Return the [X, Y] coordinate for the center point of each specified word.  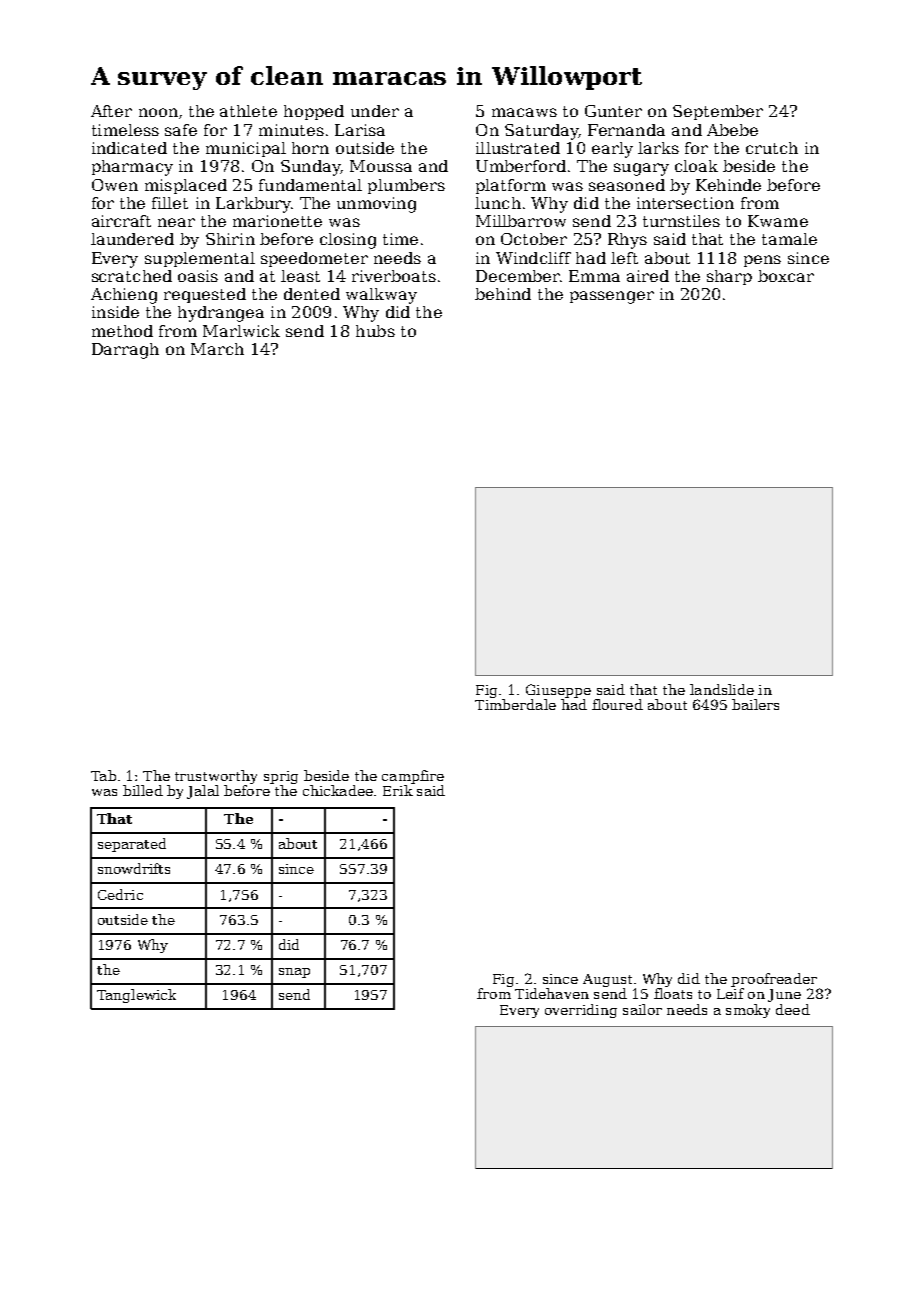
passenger [612, 297]
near [176, 222]
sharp [729, 277]
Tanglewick [136, 996]
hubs [375, 331]
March [217, 349]
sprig [281, 777]
